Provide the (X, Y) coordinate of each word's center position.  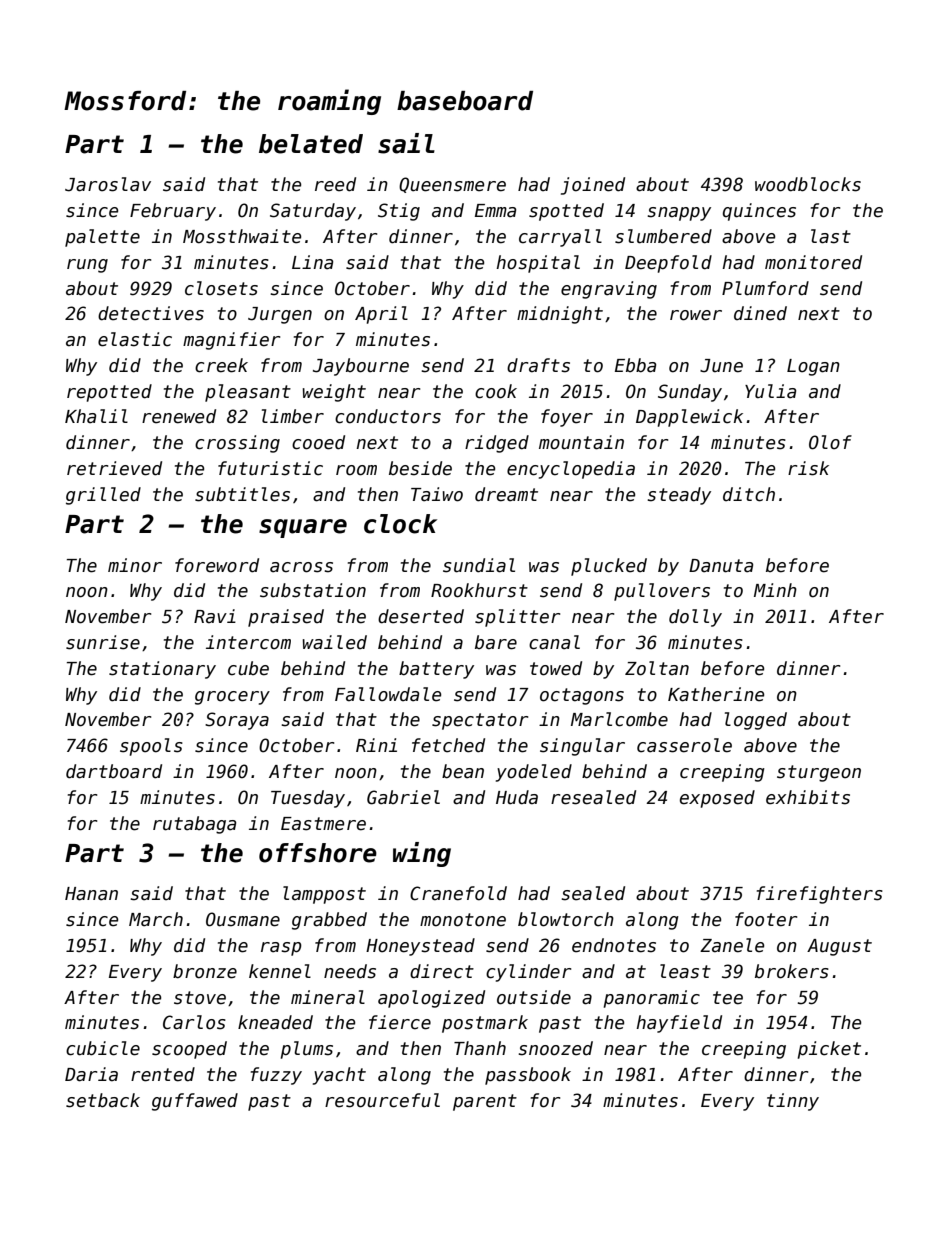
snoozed (555, 1048)
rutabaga (194, 825)
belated (311, 144)
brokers (792, 971)
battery (436, 670)
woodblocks (808, 184)
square (303, 528)
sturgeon (819, 773)
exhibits (808, 797)
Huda (517, 797)
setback (103, 1100)
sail (406, 143)
